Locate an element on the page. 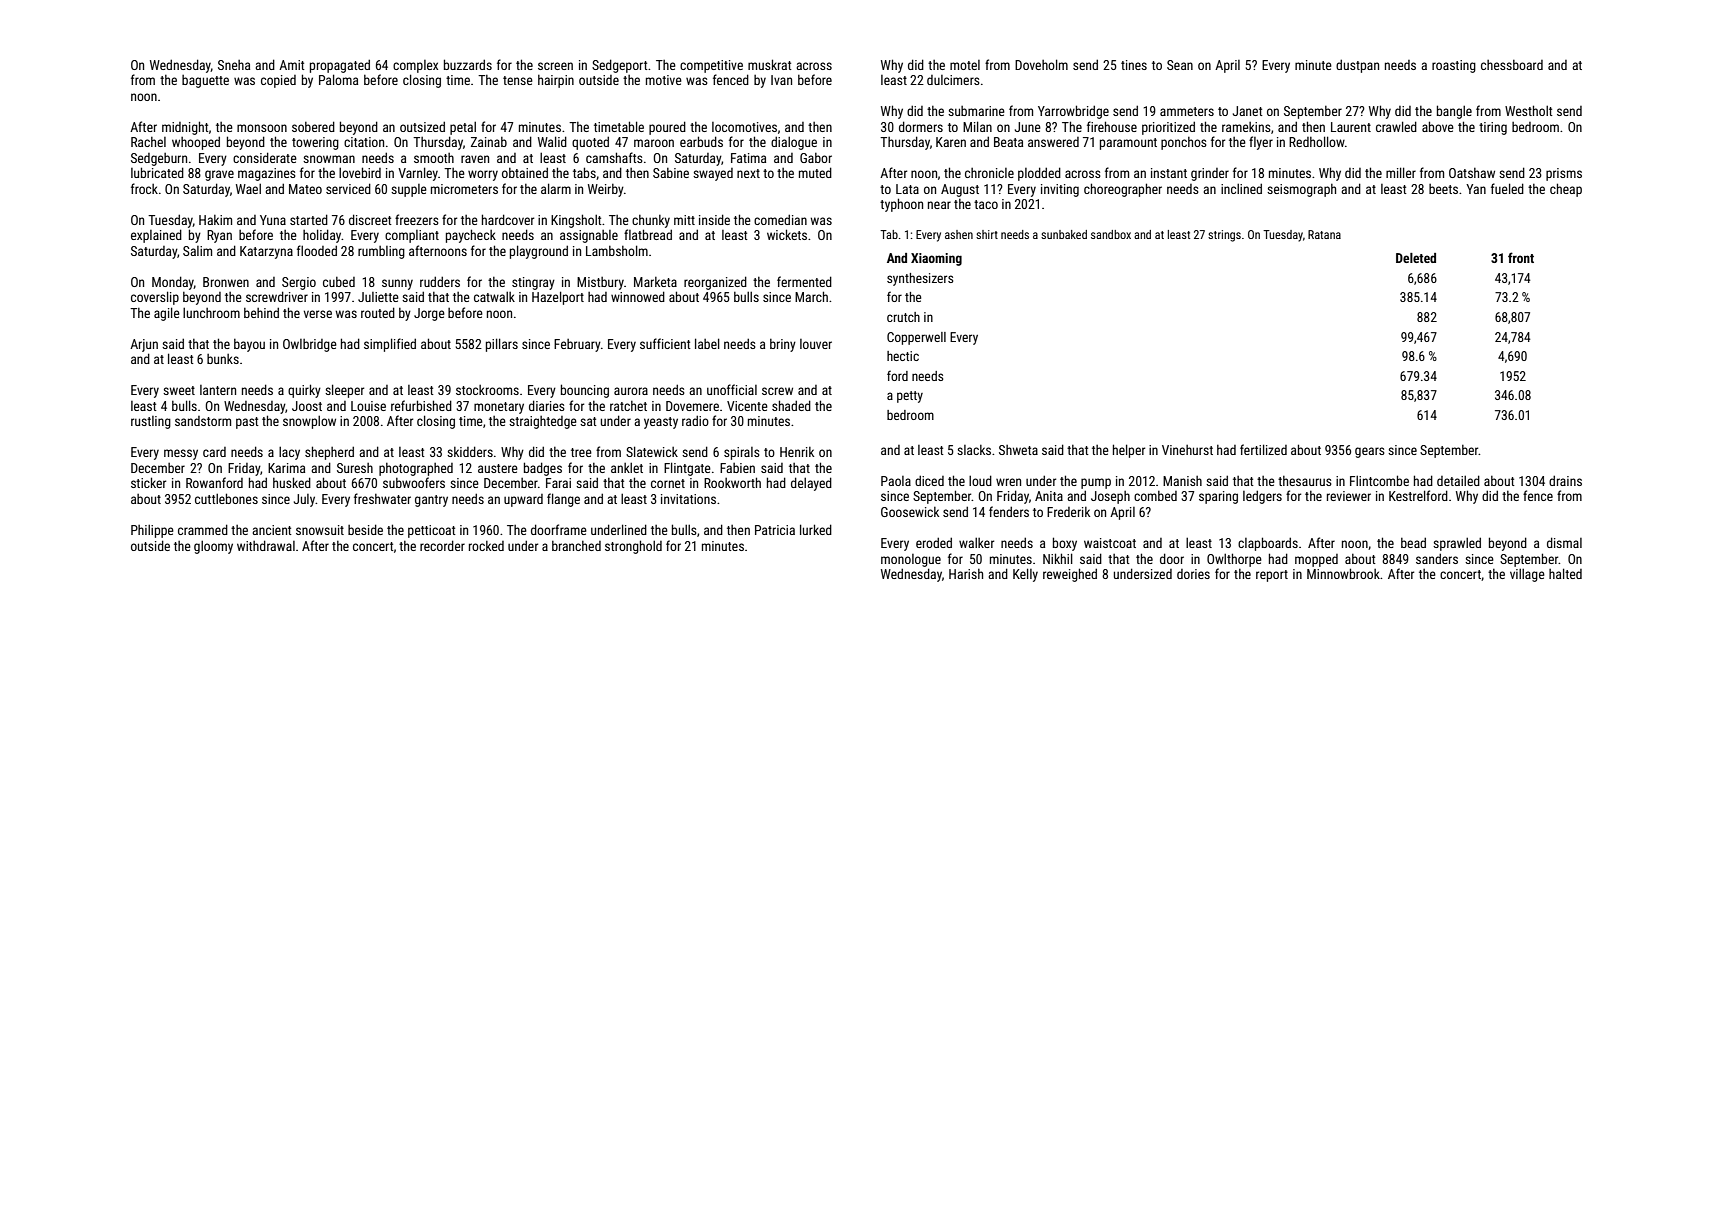  micrometers is located at coordinates (464, 189).
